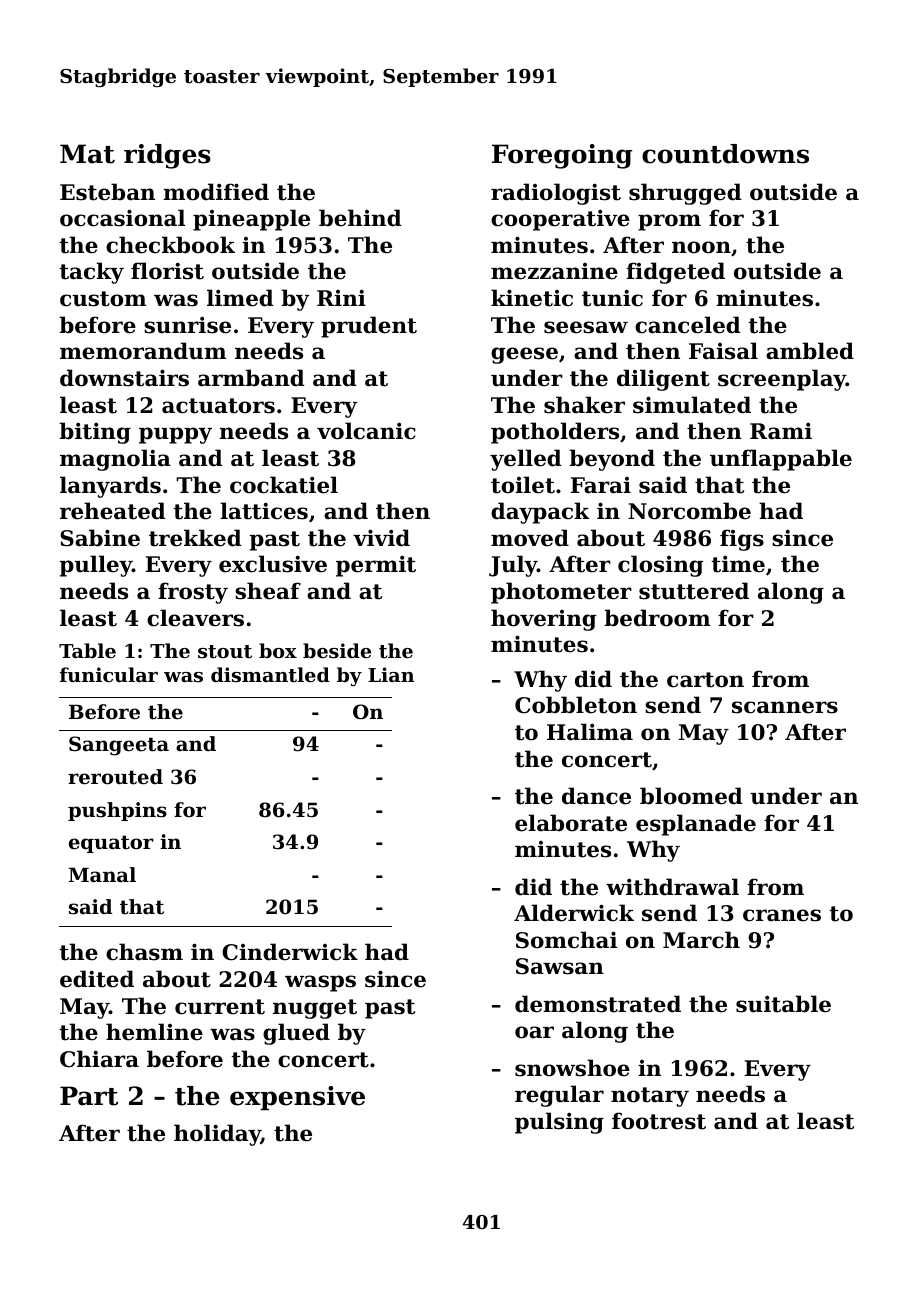 This document has width=924, height=1311. Describe the element at coordinates (92, 273) in the document. I see `tacky` at that location.
